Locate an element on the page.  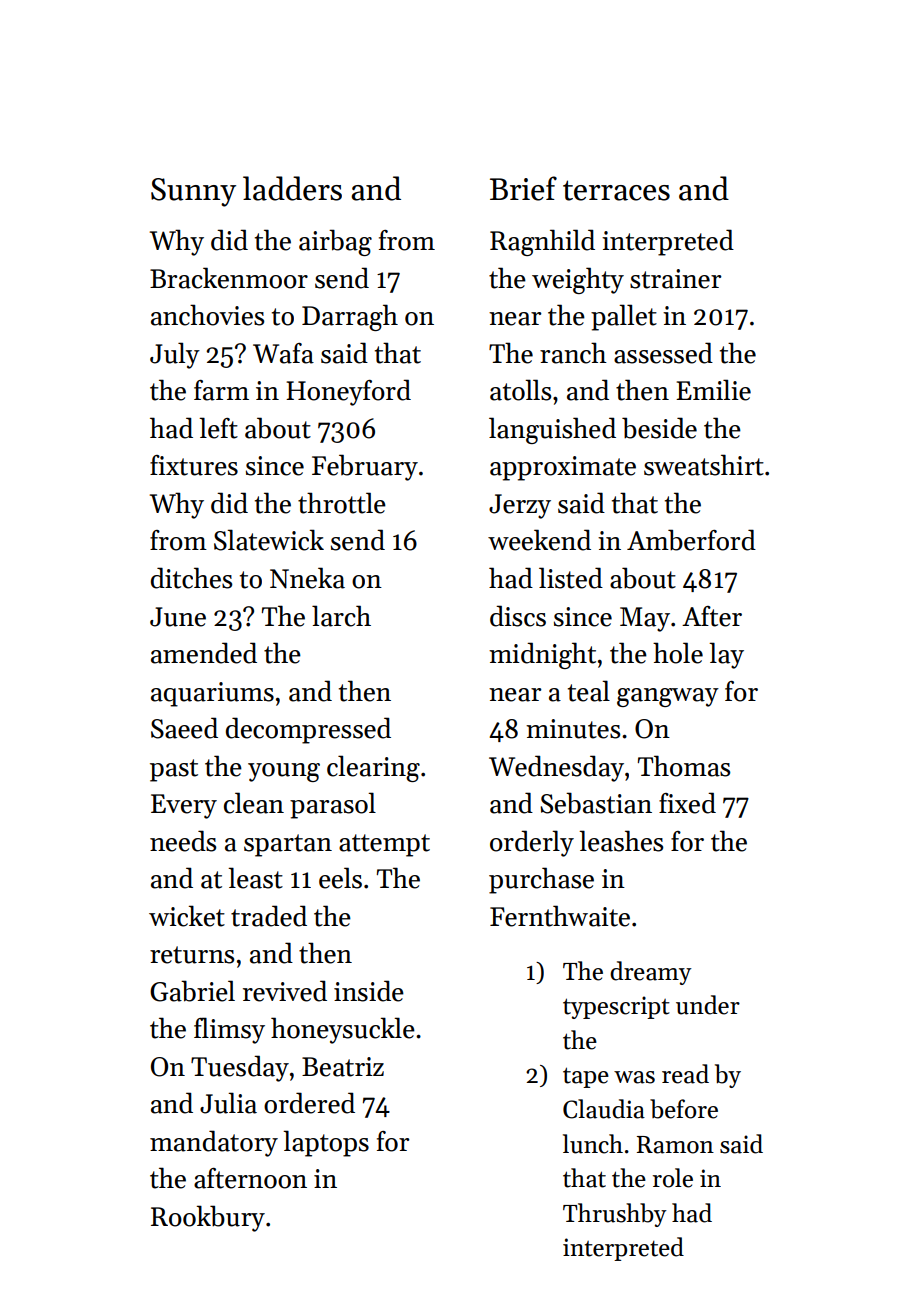
ladders is located at coordinates (292, 188).
